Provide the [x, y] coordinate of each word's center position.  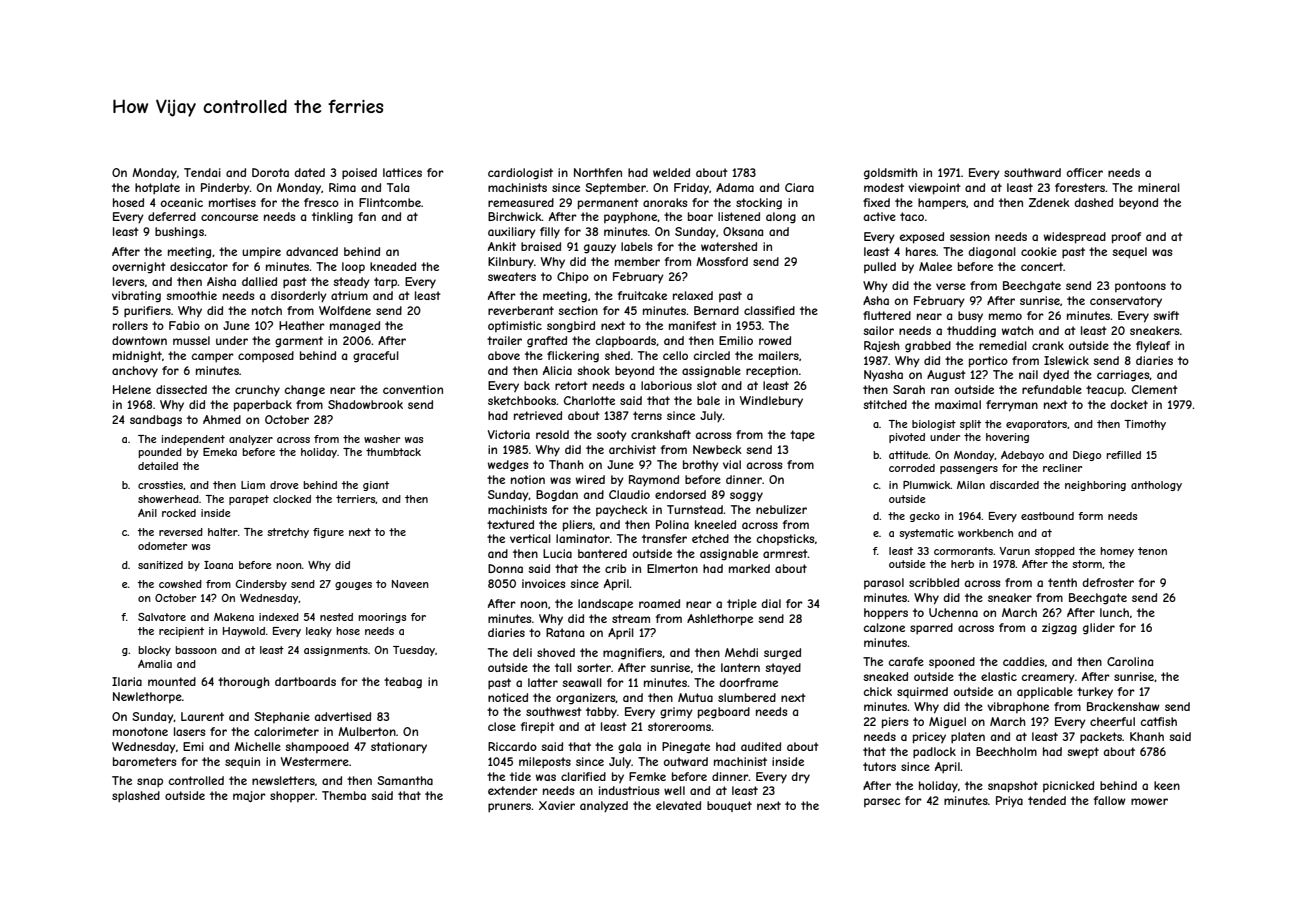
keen [1167, 785]
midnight [137, 357]
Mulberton [367, 731]
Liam [253, 485]
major [249, 796]
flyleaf [1153, 347]
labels [636, 246]
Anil [147, 513]
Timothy [1145, 425]
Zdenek [1049, 202]
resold [552, 434]
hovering [1007, 438]
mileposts [545, 762]
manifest [693, 325]
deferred [172, 216]
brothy [701, 466]
